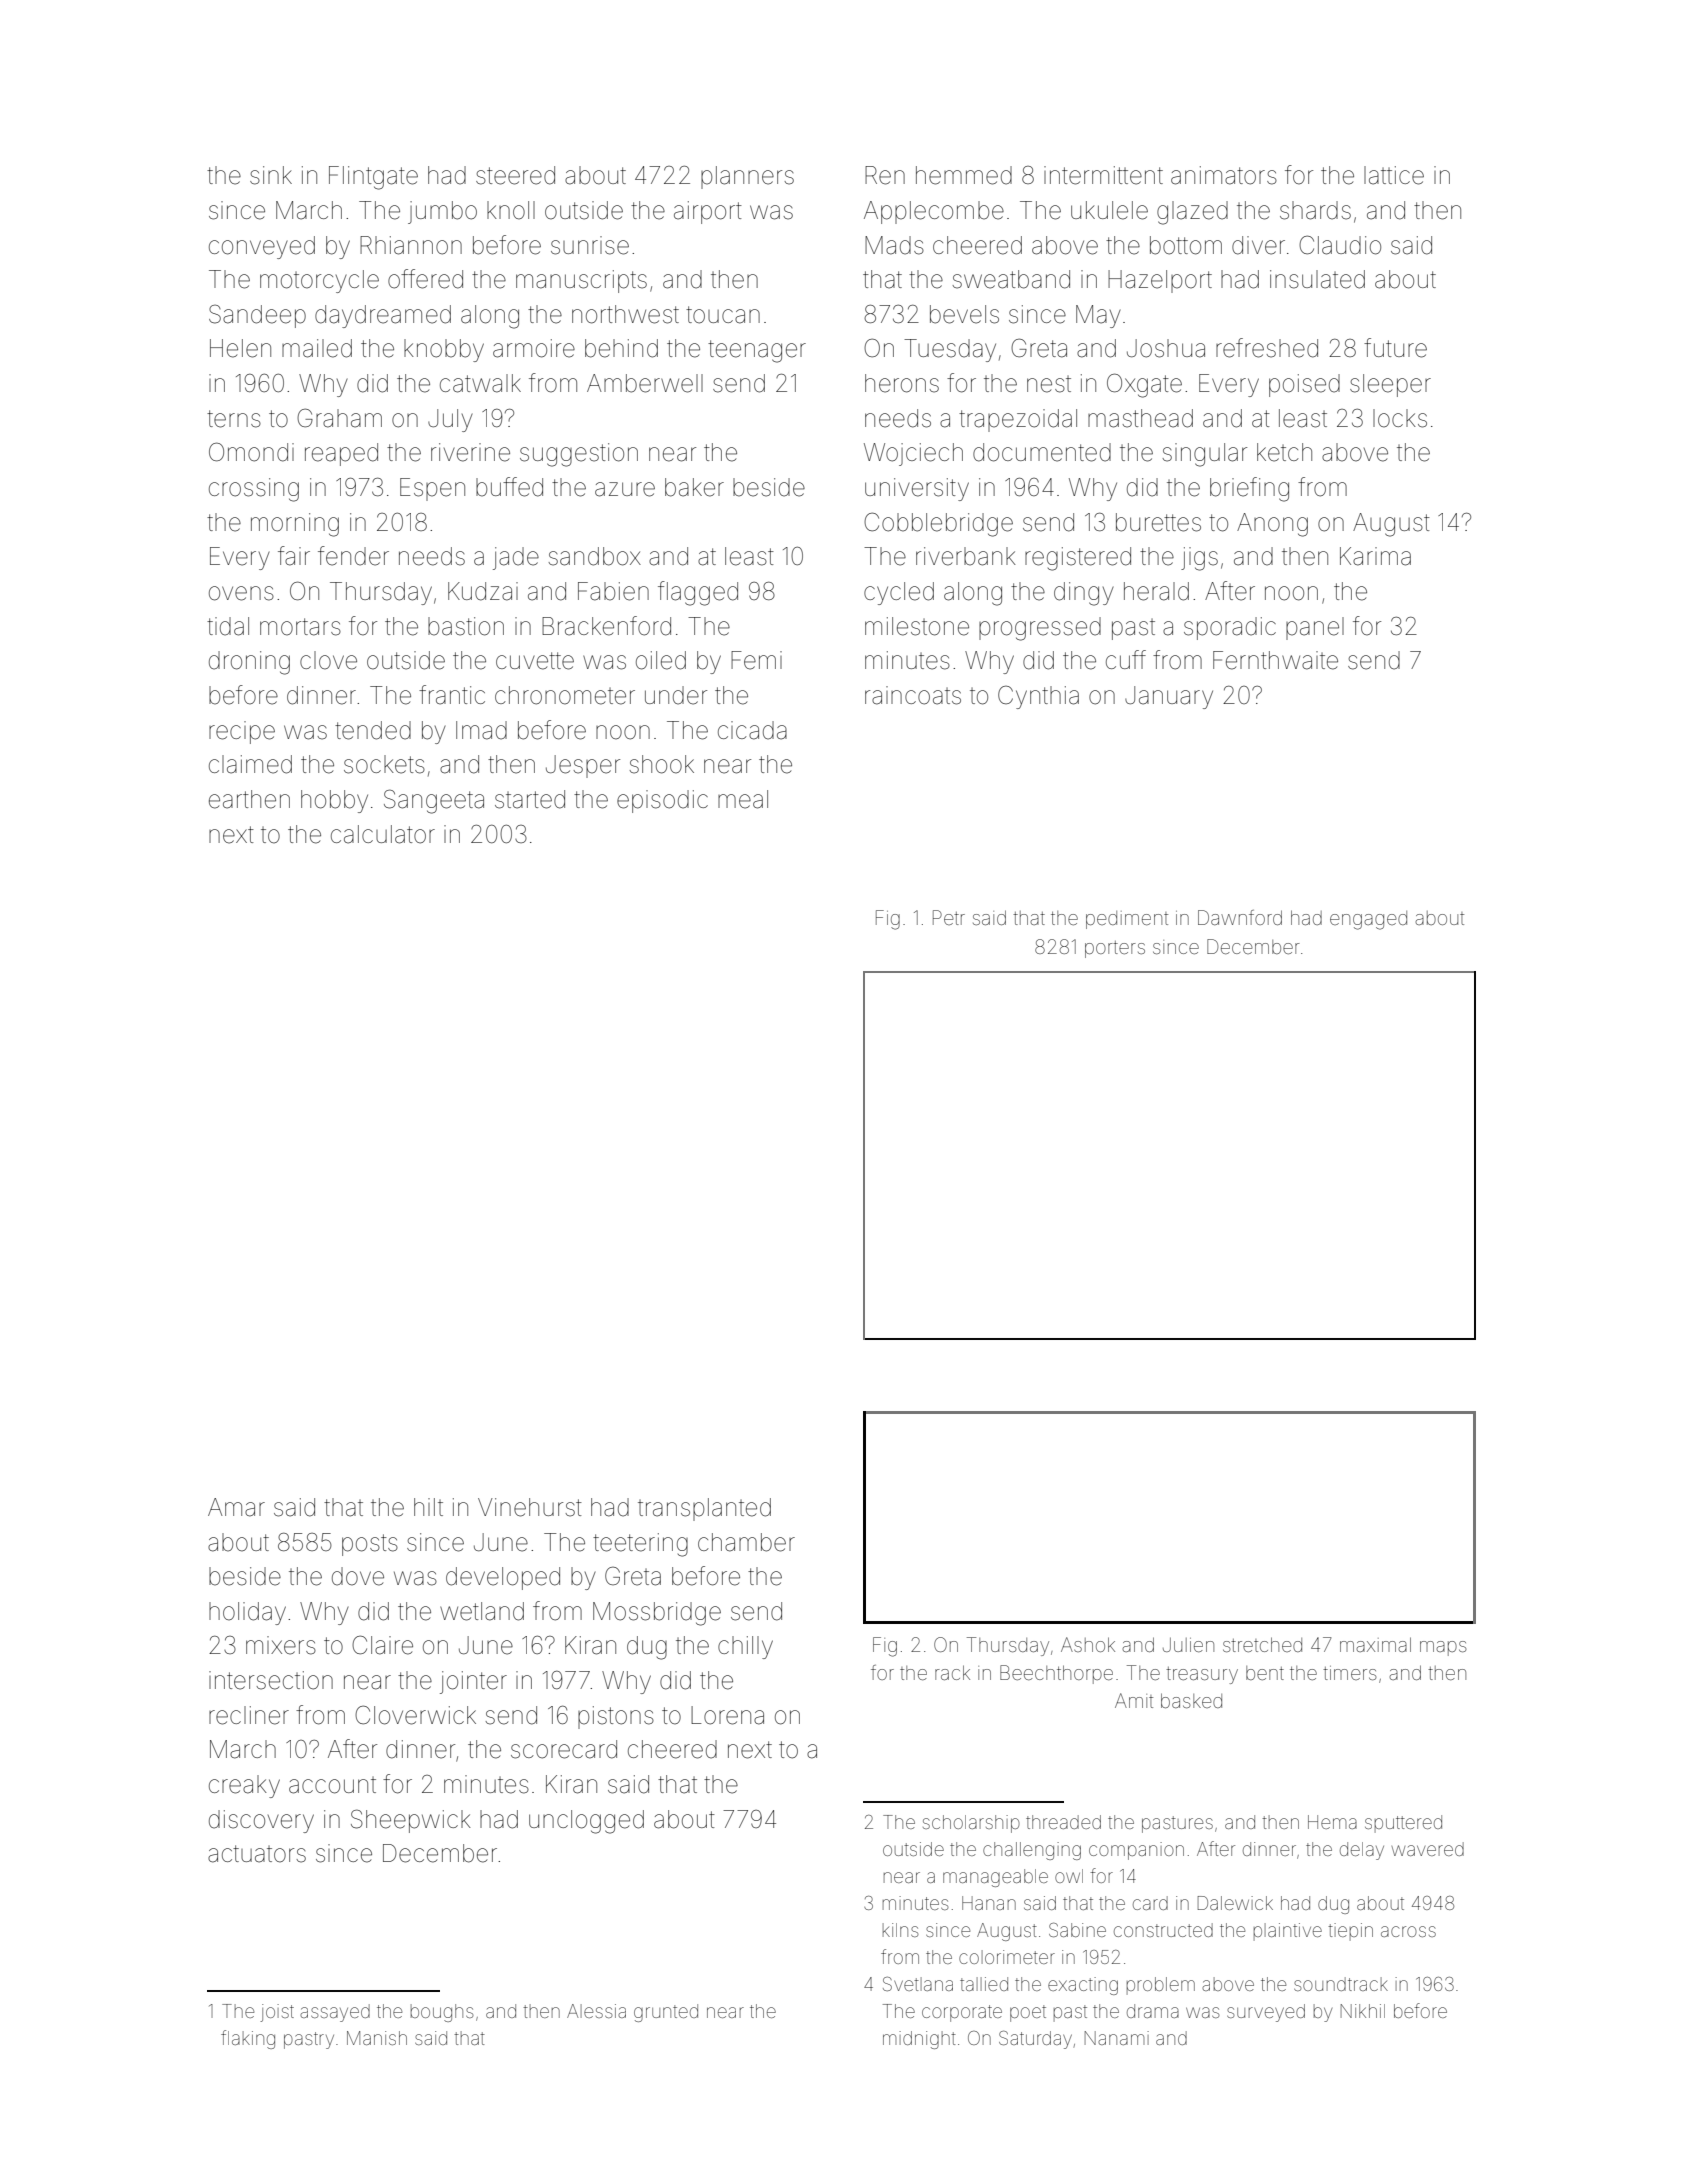  I want to click on Graham, so click(339, 418).
